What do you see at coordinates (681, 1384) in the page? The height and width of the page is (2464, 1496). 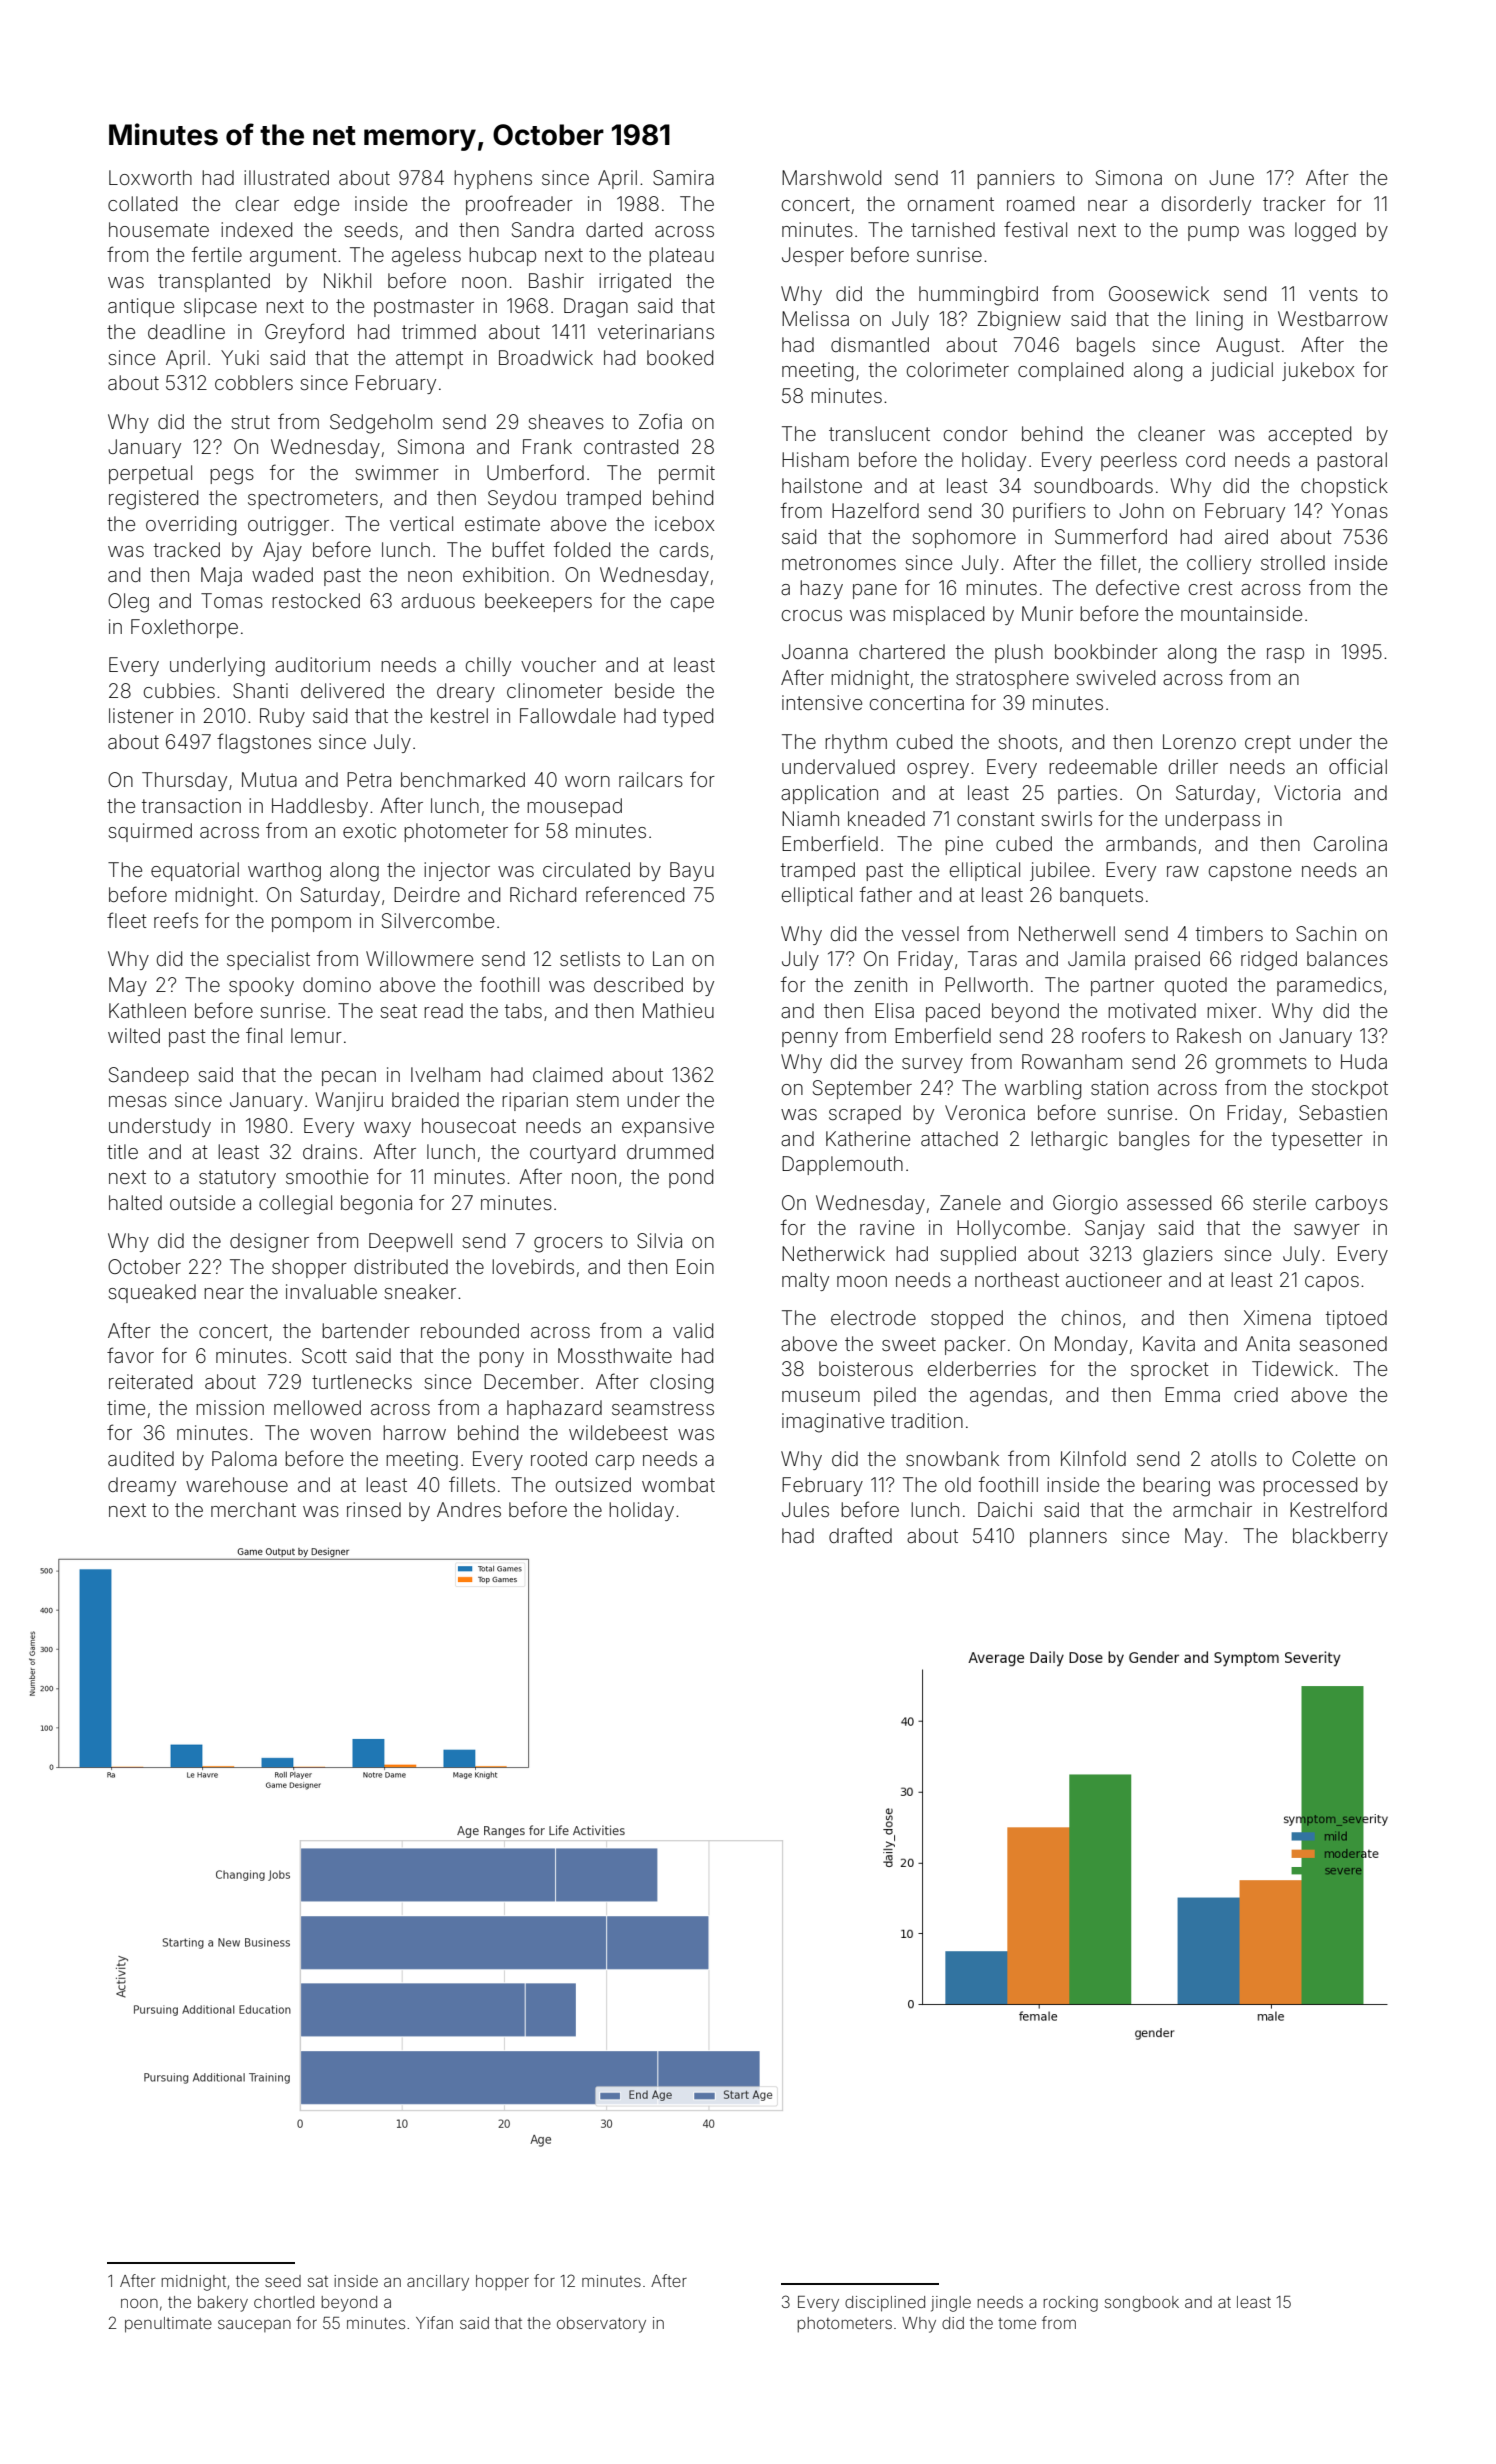 I see `closing` at bounding box center [681, 1384].
